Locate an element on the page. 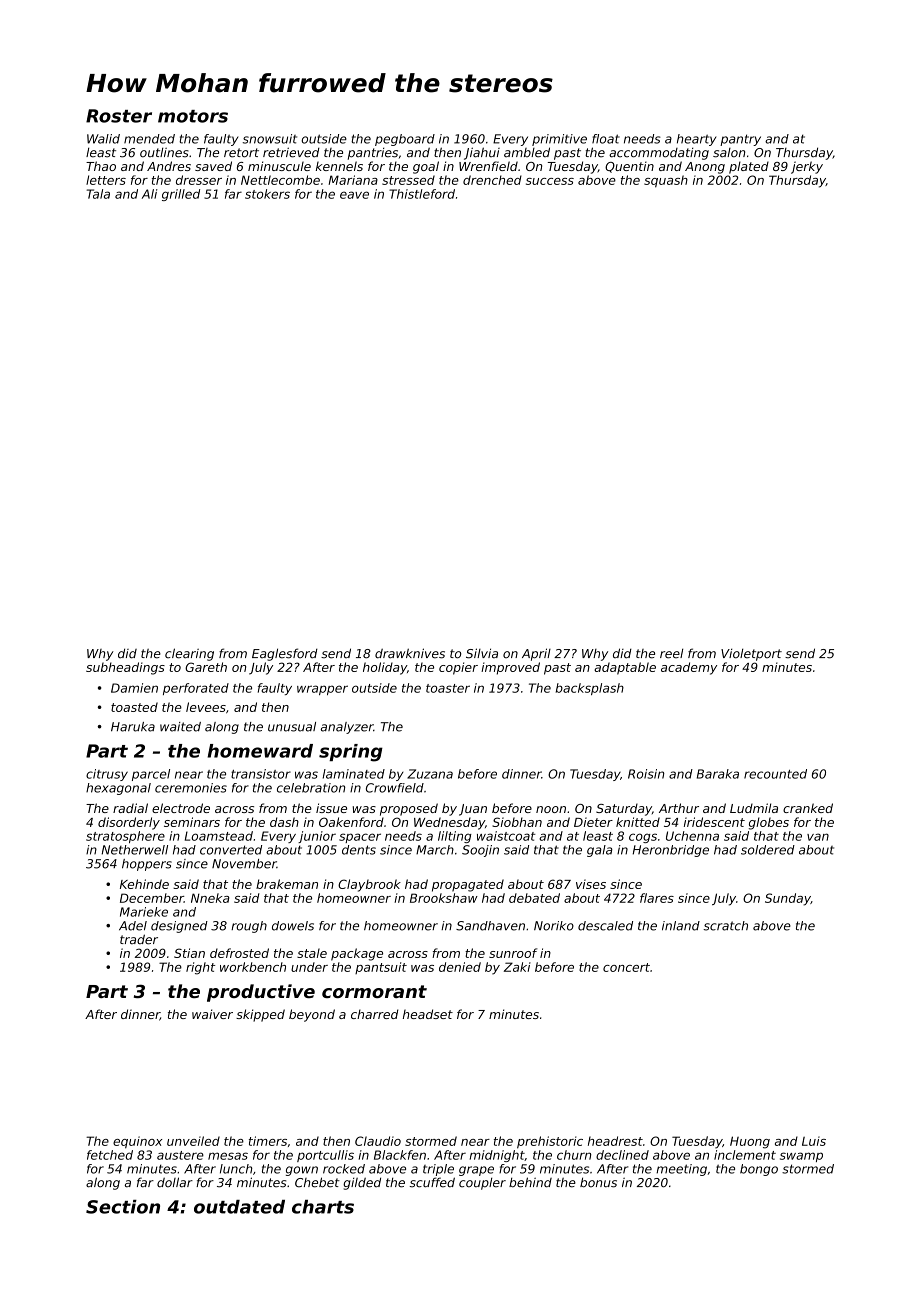 The width and height of the document is (924, 1308). April is located at coordinates (536, 654).
